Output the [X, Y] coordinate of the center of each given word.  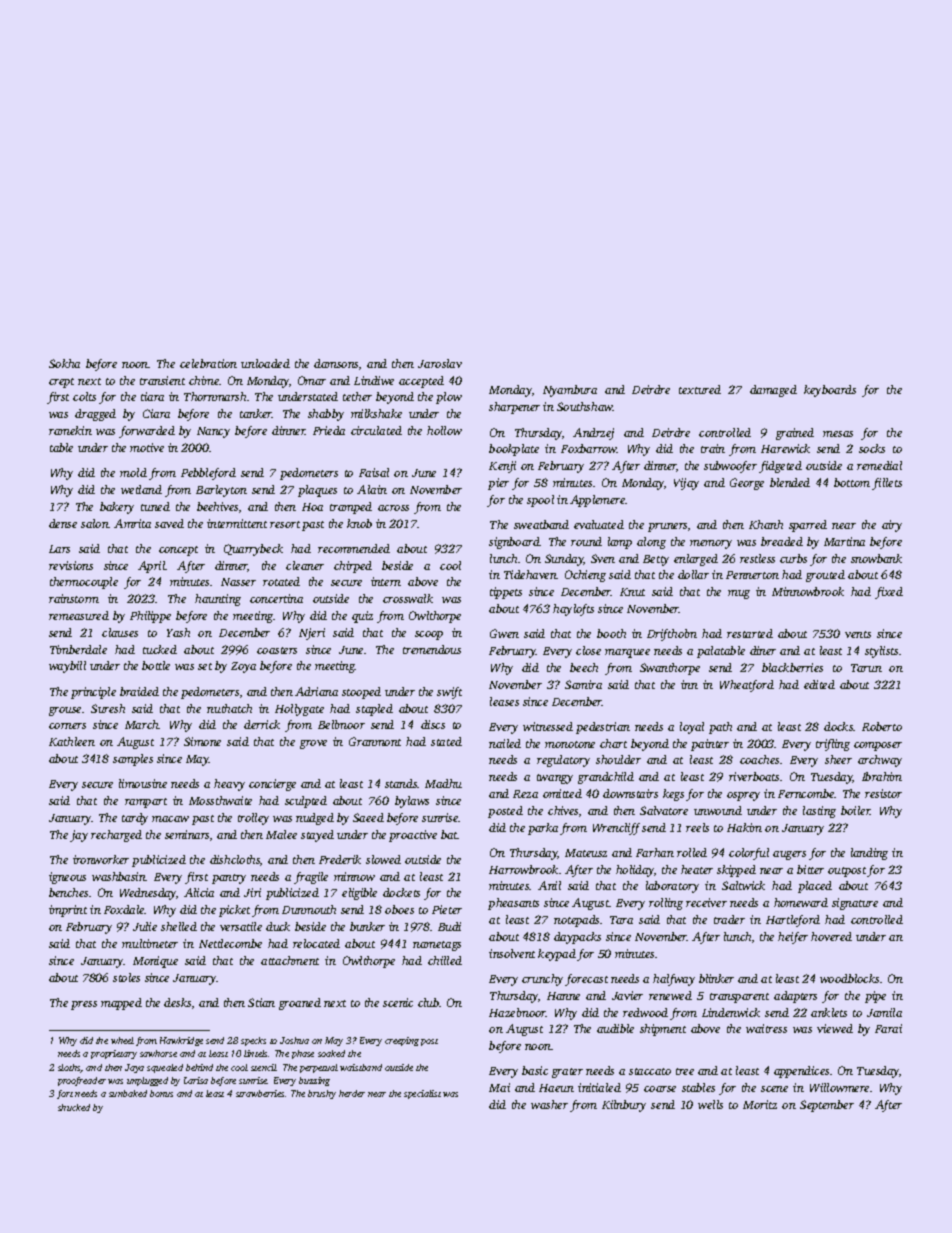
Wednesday [148, 894]
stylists [881, 652]
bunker [367, 926]
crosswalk [408, 598]
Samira [583, 684]
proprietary [114, 1054]
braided [139, 691]
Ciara [156, 413]
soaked [331, 1053]
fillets [887, 484]
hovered [831, 936]
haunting [218, 600]
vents [858, 634]
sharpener [514, 408]
